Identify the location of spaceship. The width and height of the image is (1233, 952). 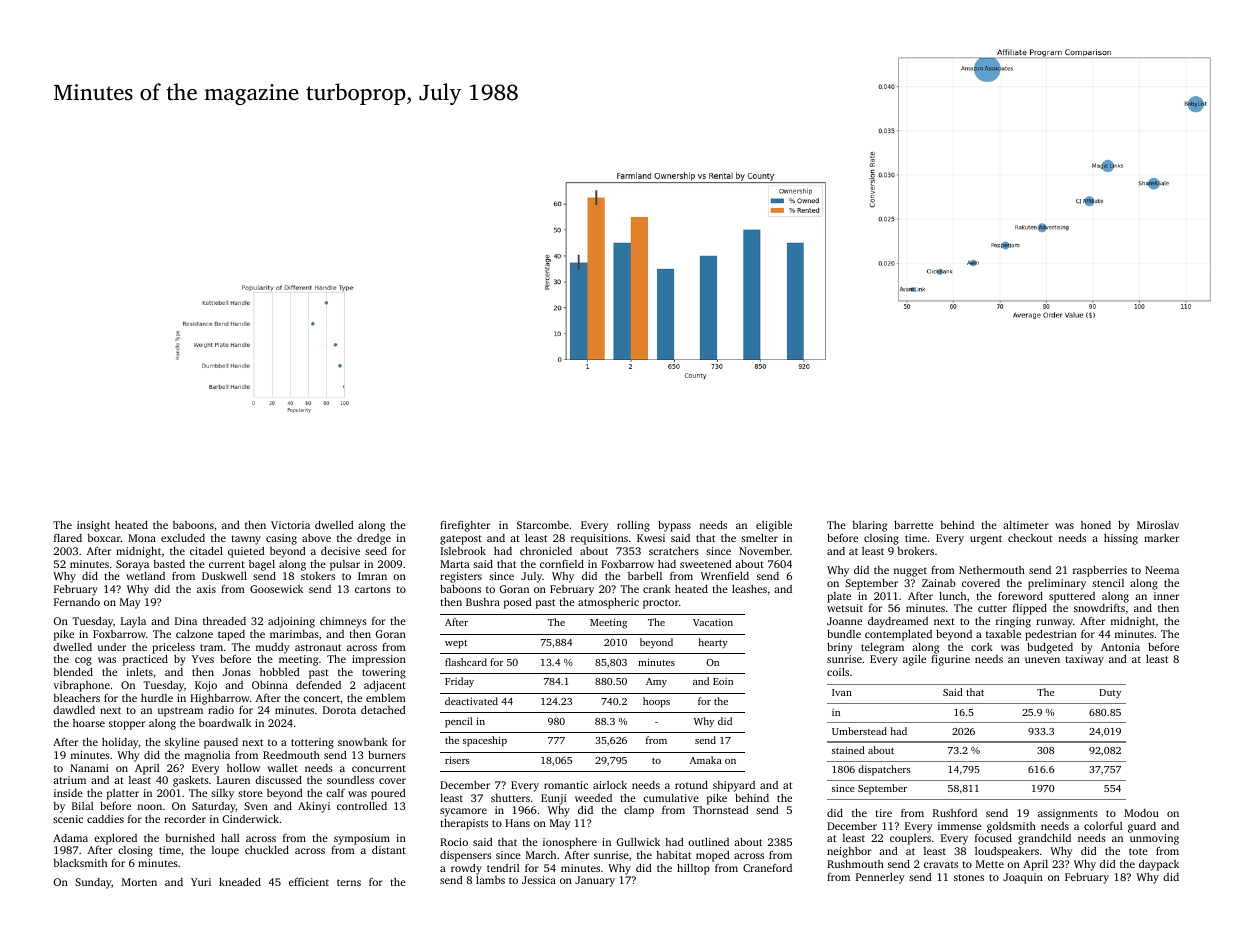
(485, 741).
